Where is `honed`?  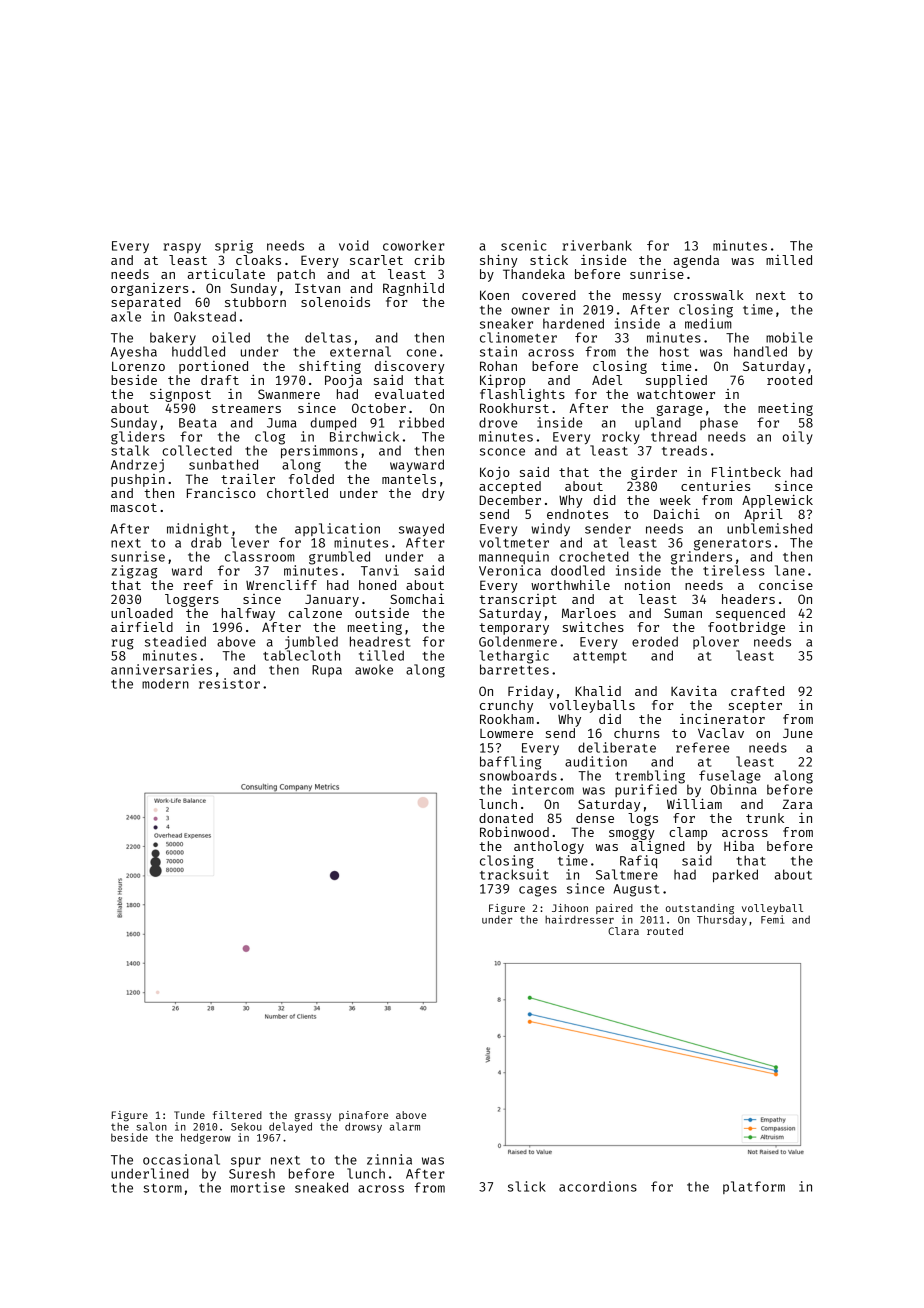
honed is located at coordinates (377, 585).
